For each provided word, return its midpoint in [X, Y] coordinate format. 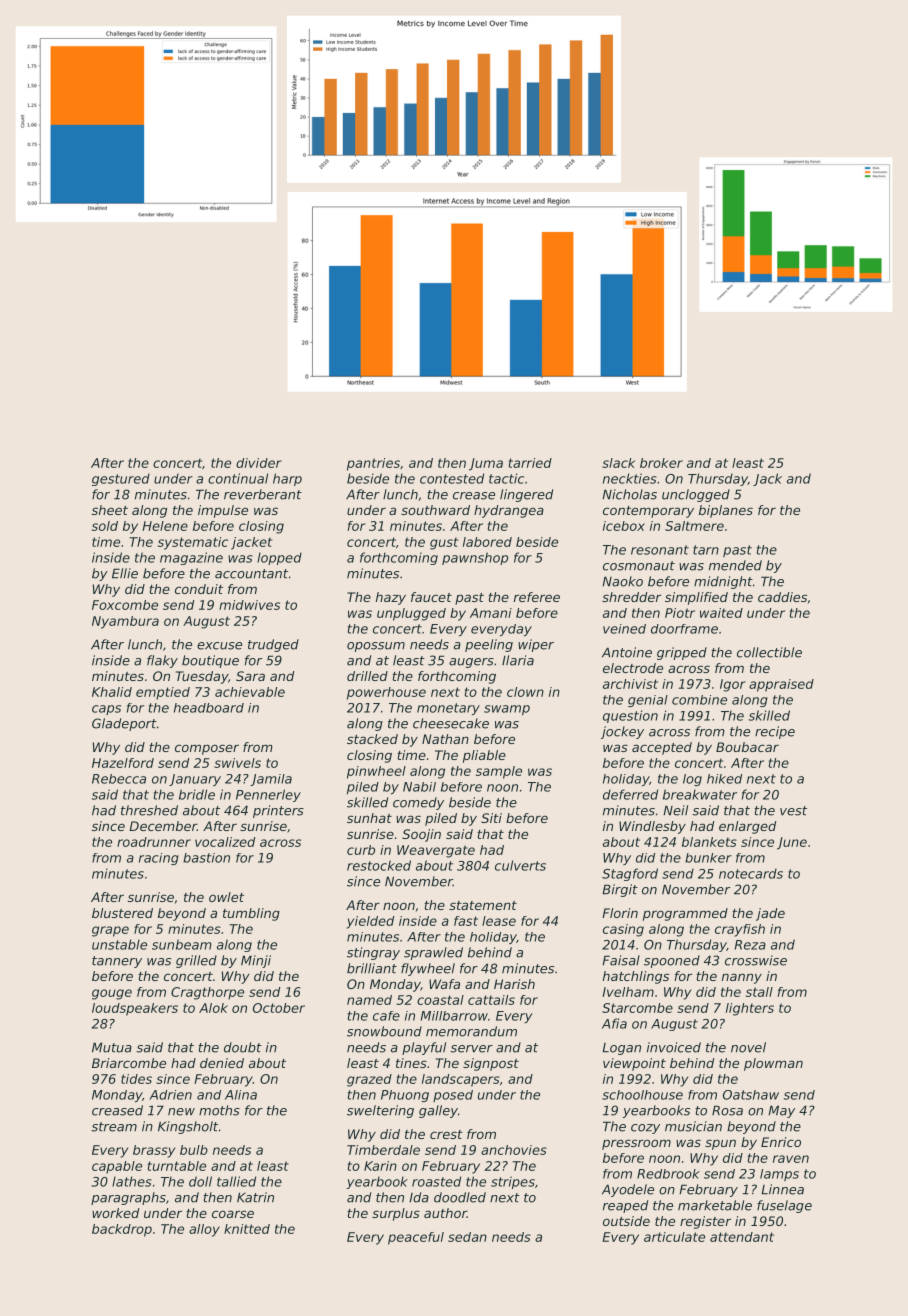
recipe [775, 732]
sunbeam [182, 944]
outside [626, 1221]
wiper [536, 645]
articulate [674, 1237]
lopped [279, 558]
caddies [782, 597]
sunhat [369, 818]
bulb [194, 1150]
